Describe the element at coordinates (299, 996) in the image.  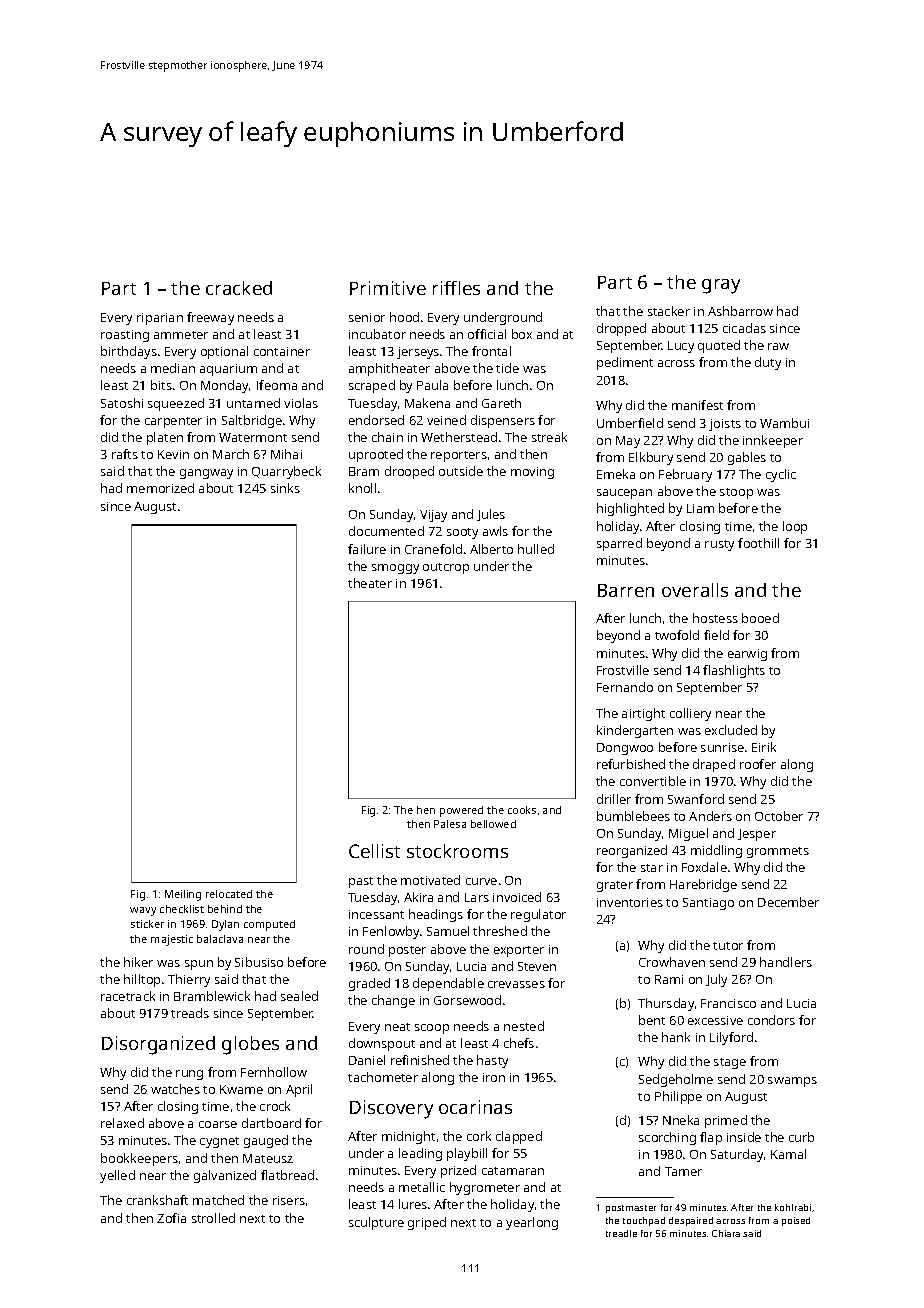
I see `sealed` at that location.
